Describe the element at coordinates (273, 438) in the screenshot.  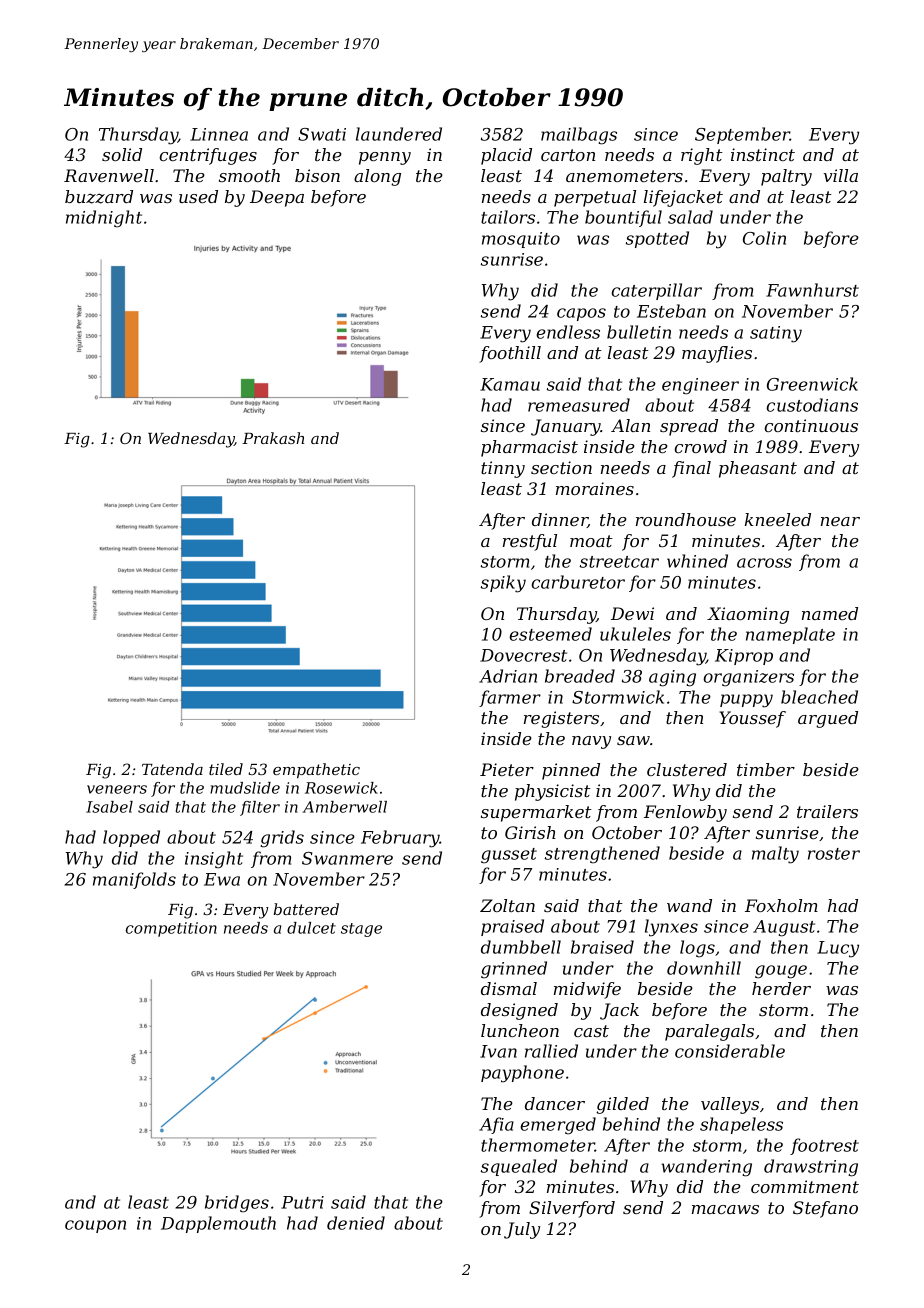
I see `Prakash` at that location.
